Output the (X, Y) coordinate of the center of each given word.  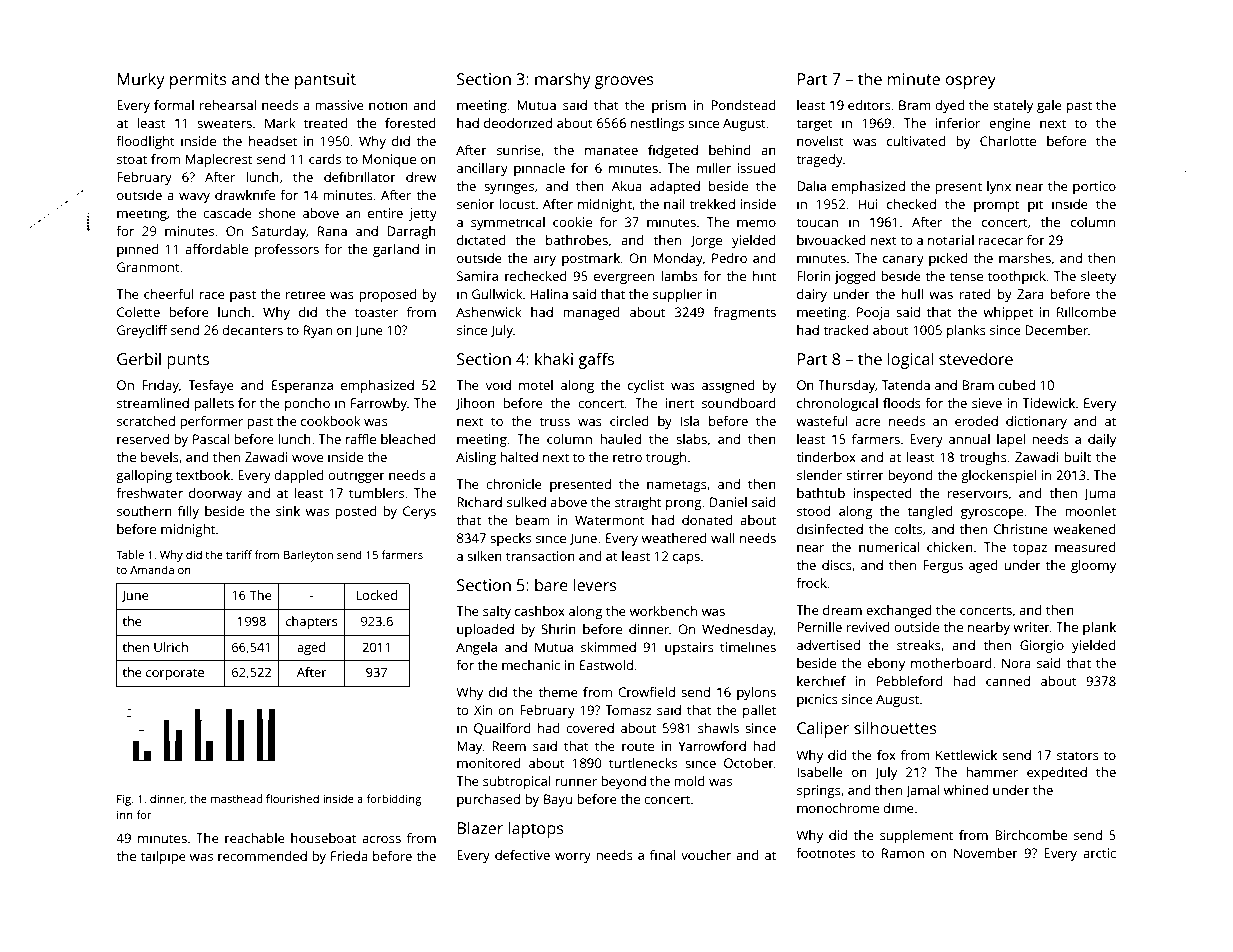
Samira (477, 276)
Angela (476, 648)
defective (522, 855)
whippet (1008, 313)
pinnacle (539, 169)
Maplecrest (219, 160)
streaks (919, 645)
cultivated (916, 141)
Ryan (318, 331)
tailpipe (163, 857)
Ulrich (171, 647)
